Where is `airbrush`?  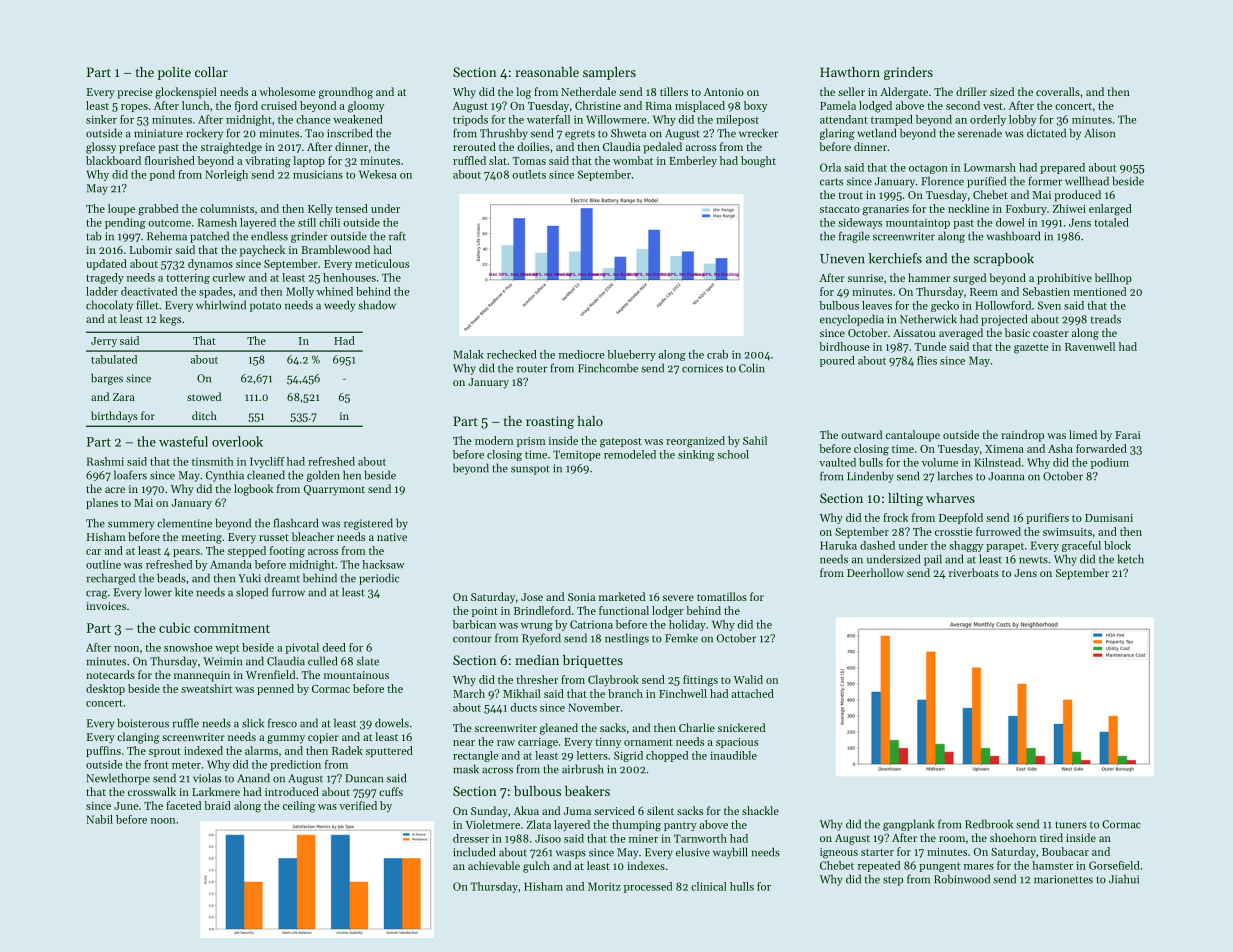 airbrush is located at coordinates (582, 769).
